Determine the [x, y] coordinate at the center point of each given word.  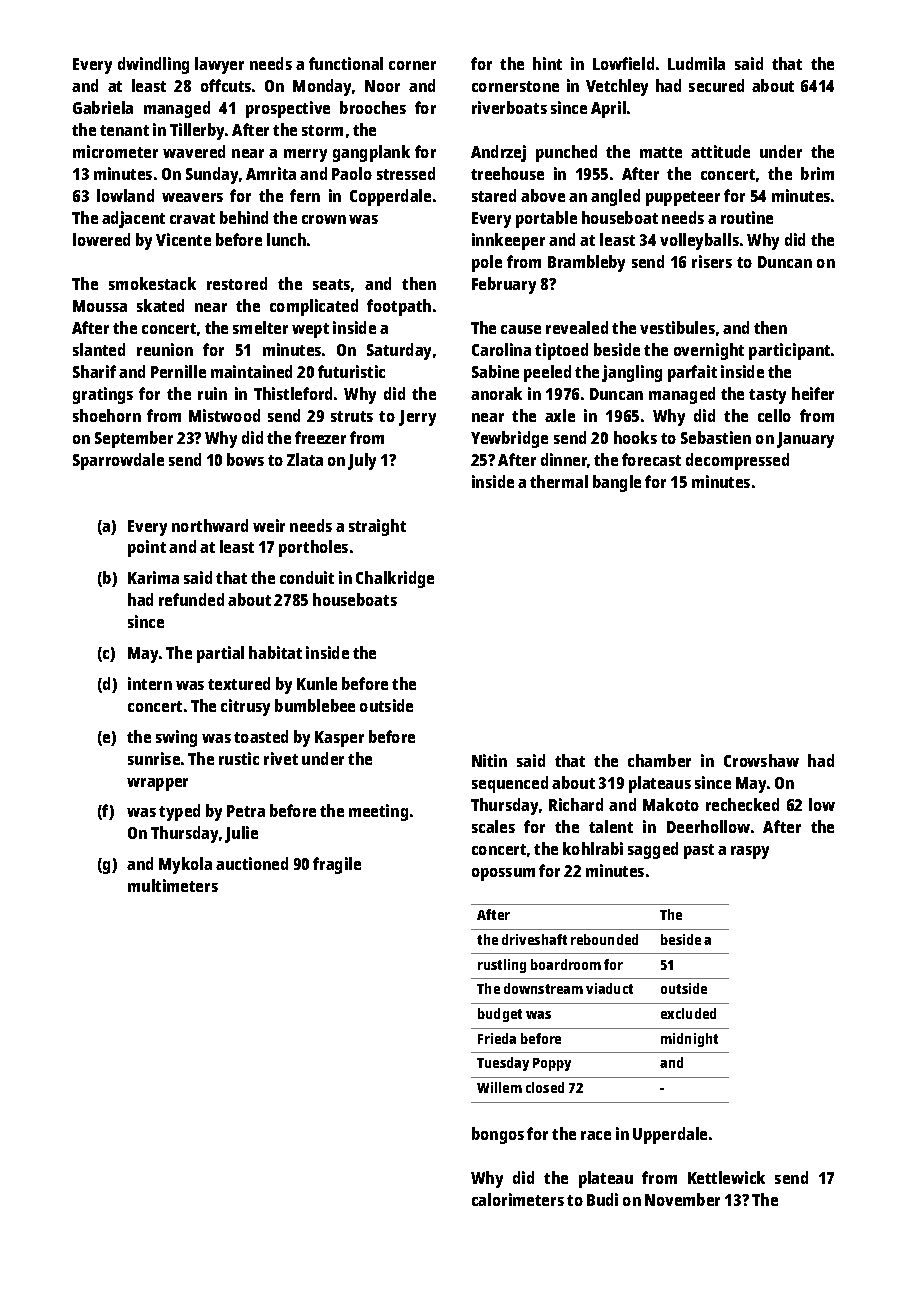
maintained [251, 371]
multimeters [173, 885]
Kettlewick [726, 1177]
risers [712, 261]
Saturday [399, 351]
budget [500, 1015]
